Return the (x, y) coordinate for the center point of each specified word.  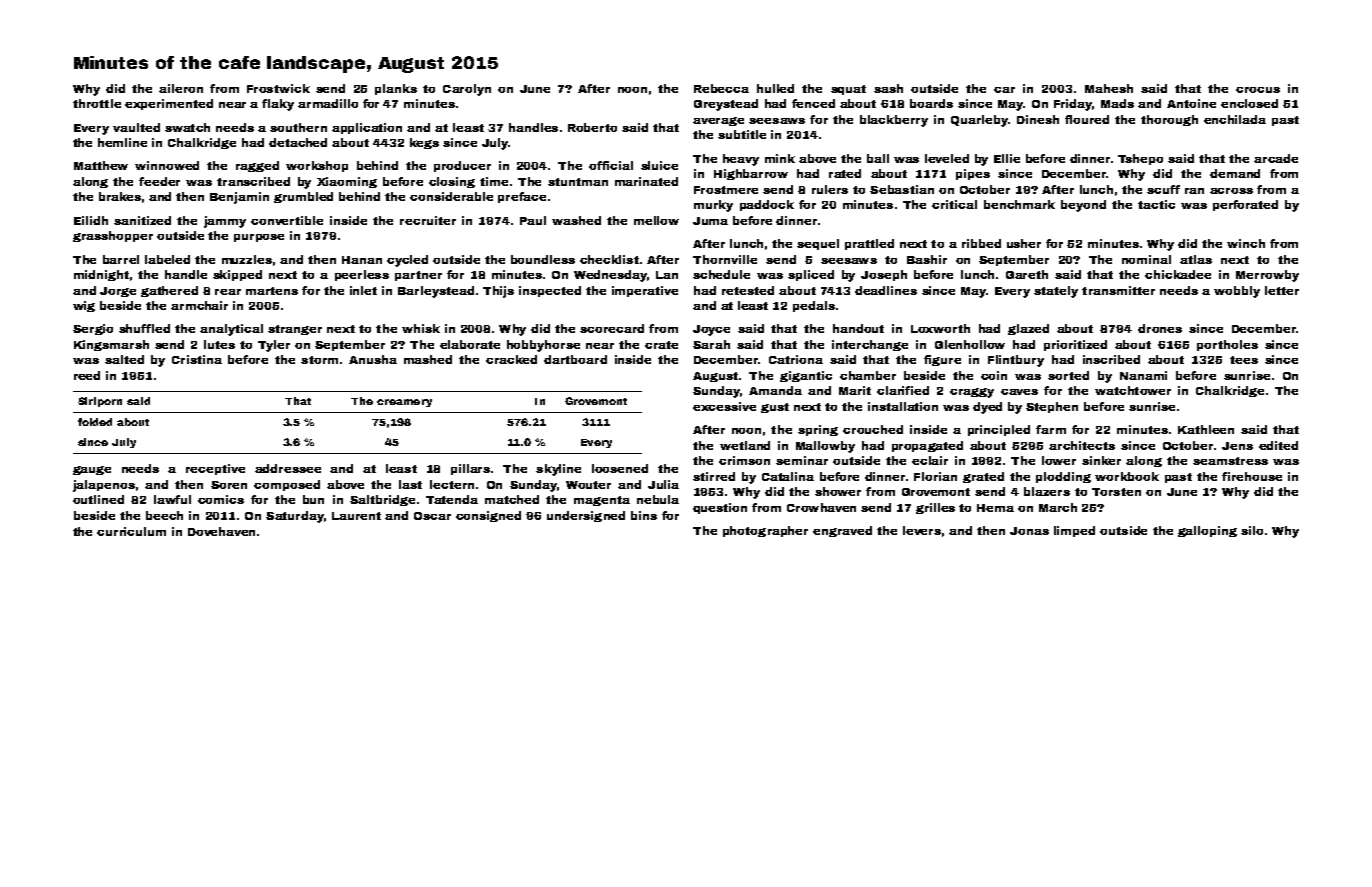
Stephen (1052, 407)
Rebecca (721, 88)
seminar (802, 460)
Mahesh (1109, 88)
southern (298, 127)
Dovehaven (221, 531)
